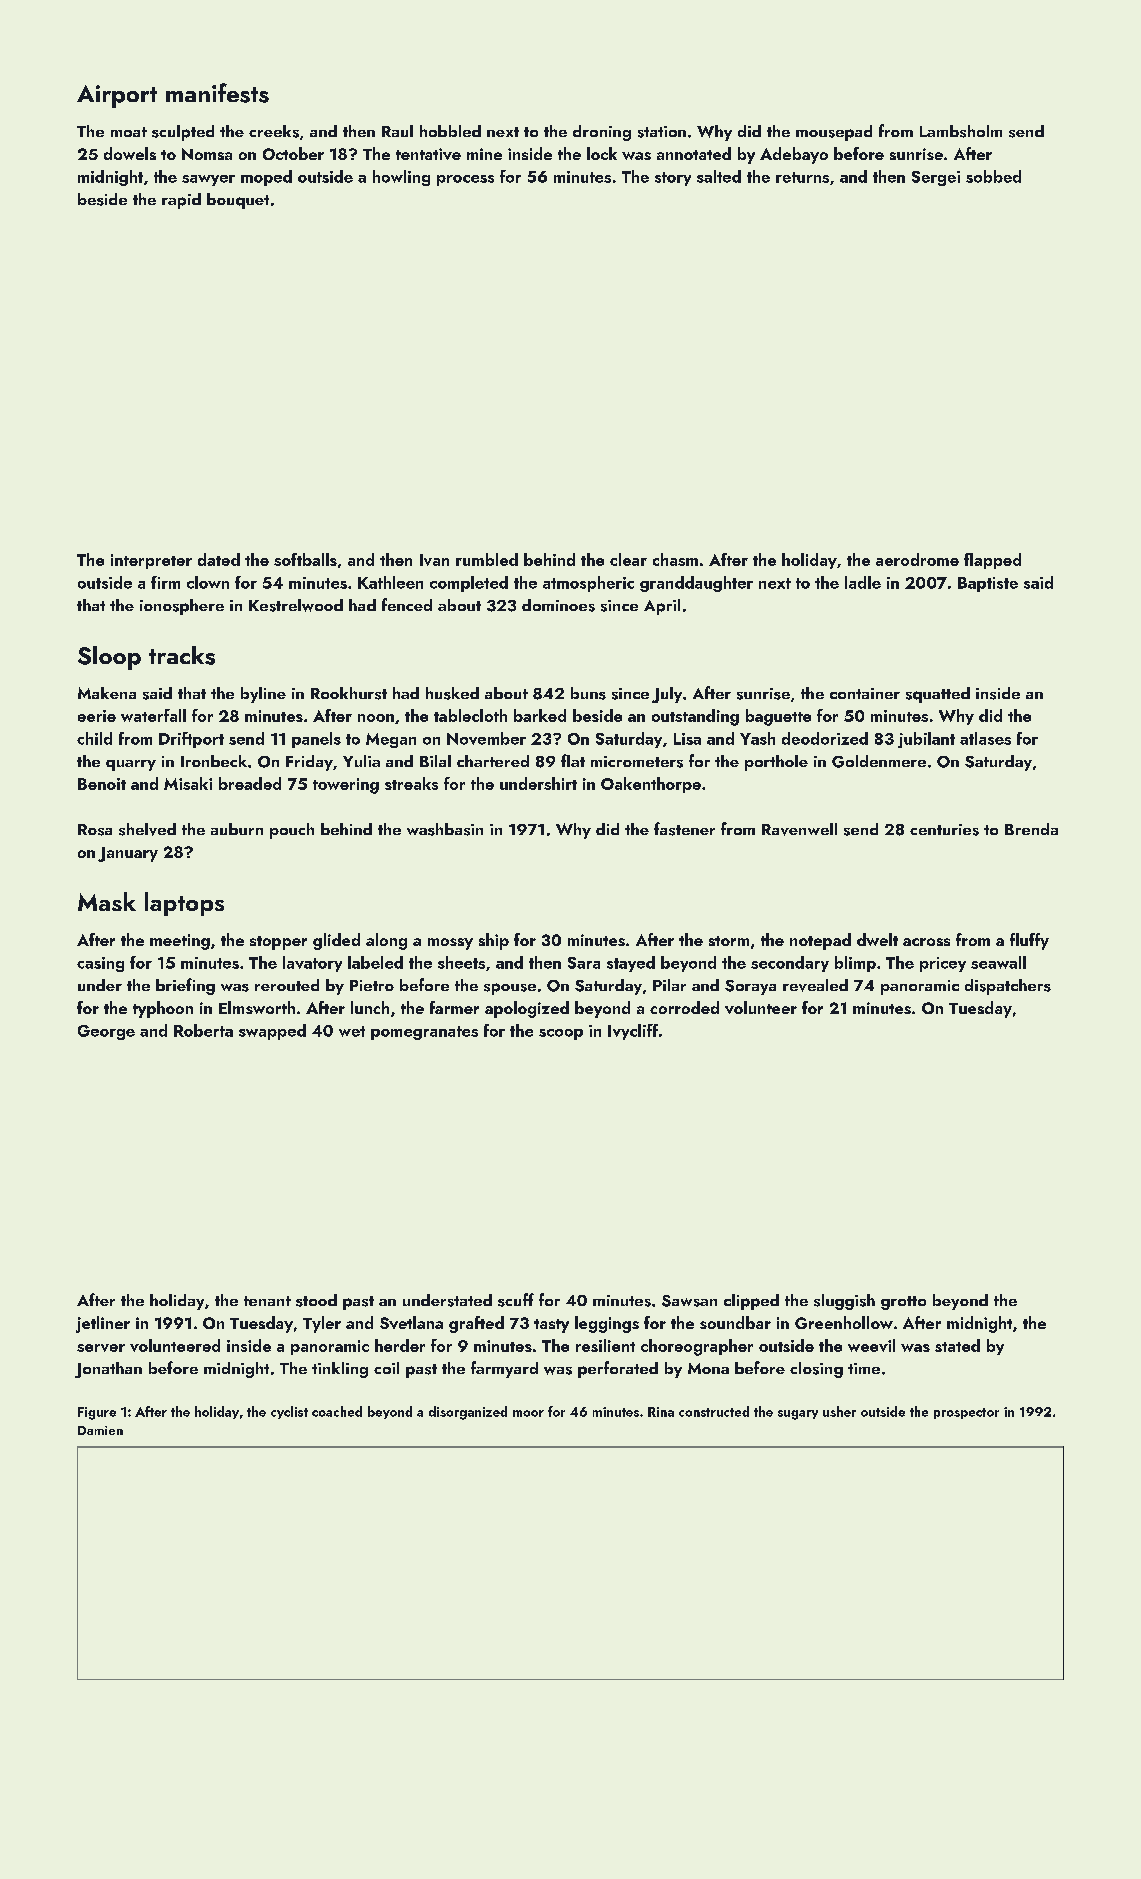 The image size is (1141, 1879). I want to click on dwelt, so click(877, 939).
